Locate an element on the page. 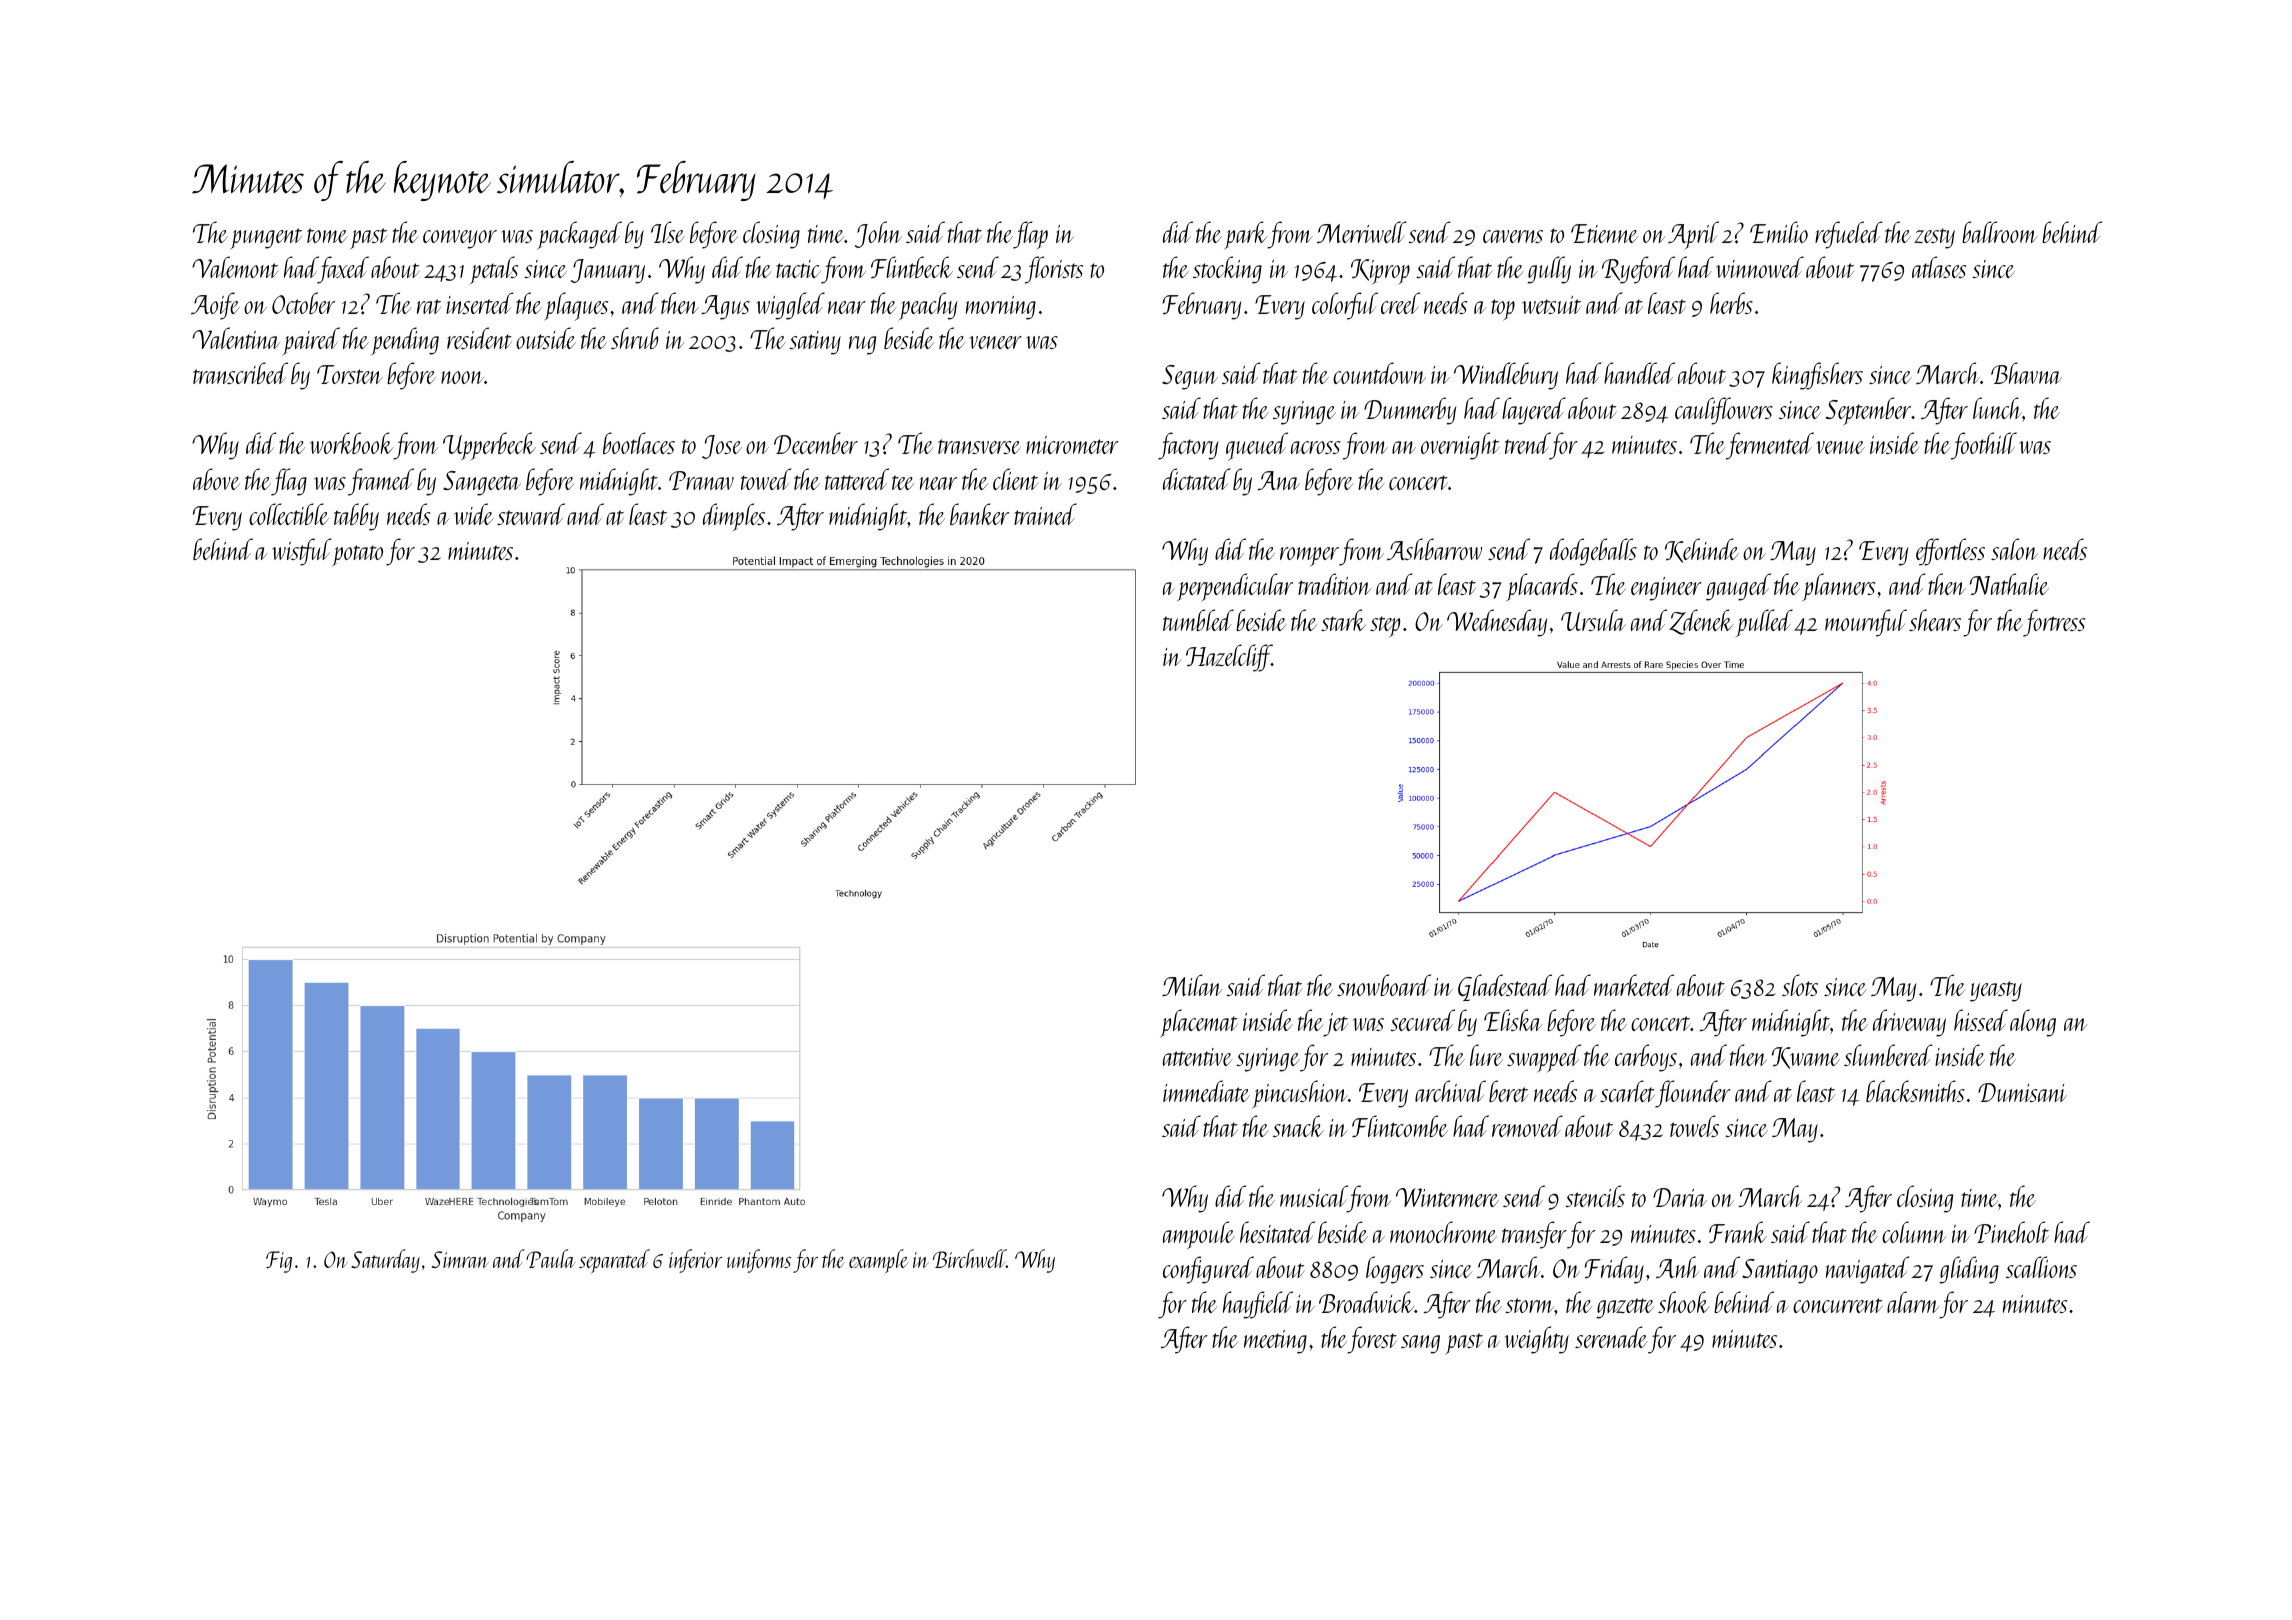  Milan is located at coordinates (1192, 985).
